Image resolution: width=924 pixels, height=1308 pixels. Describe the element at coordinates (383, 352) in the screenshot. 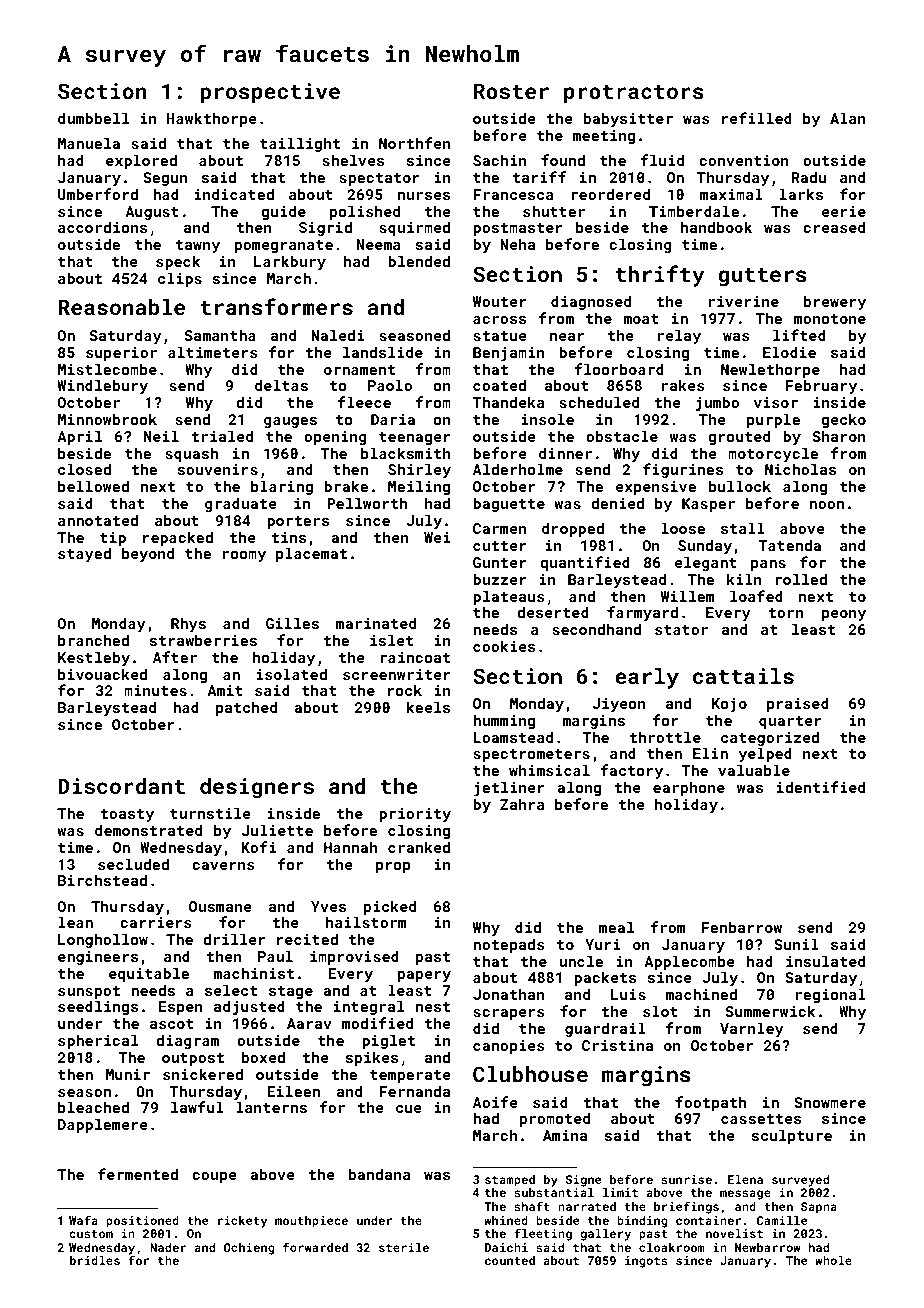

I see `landslide` at that location.
